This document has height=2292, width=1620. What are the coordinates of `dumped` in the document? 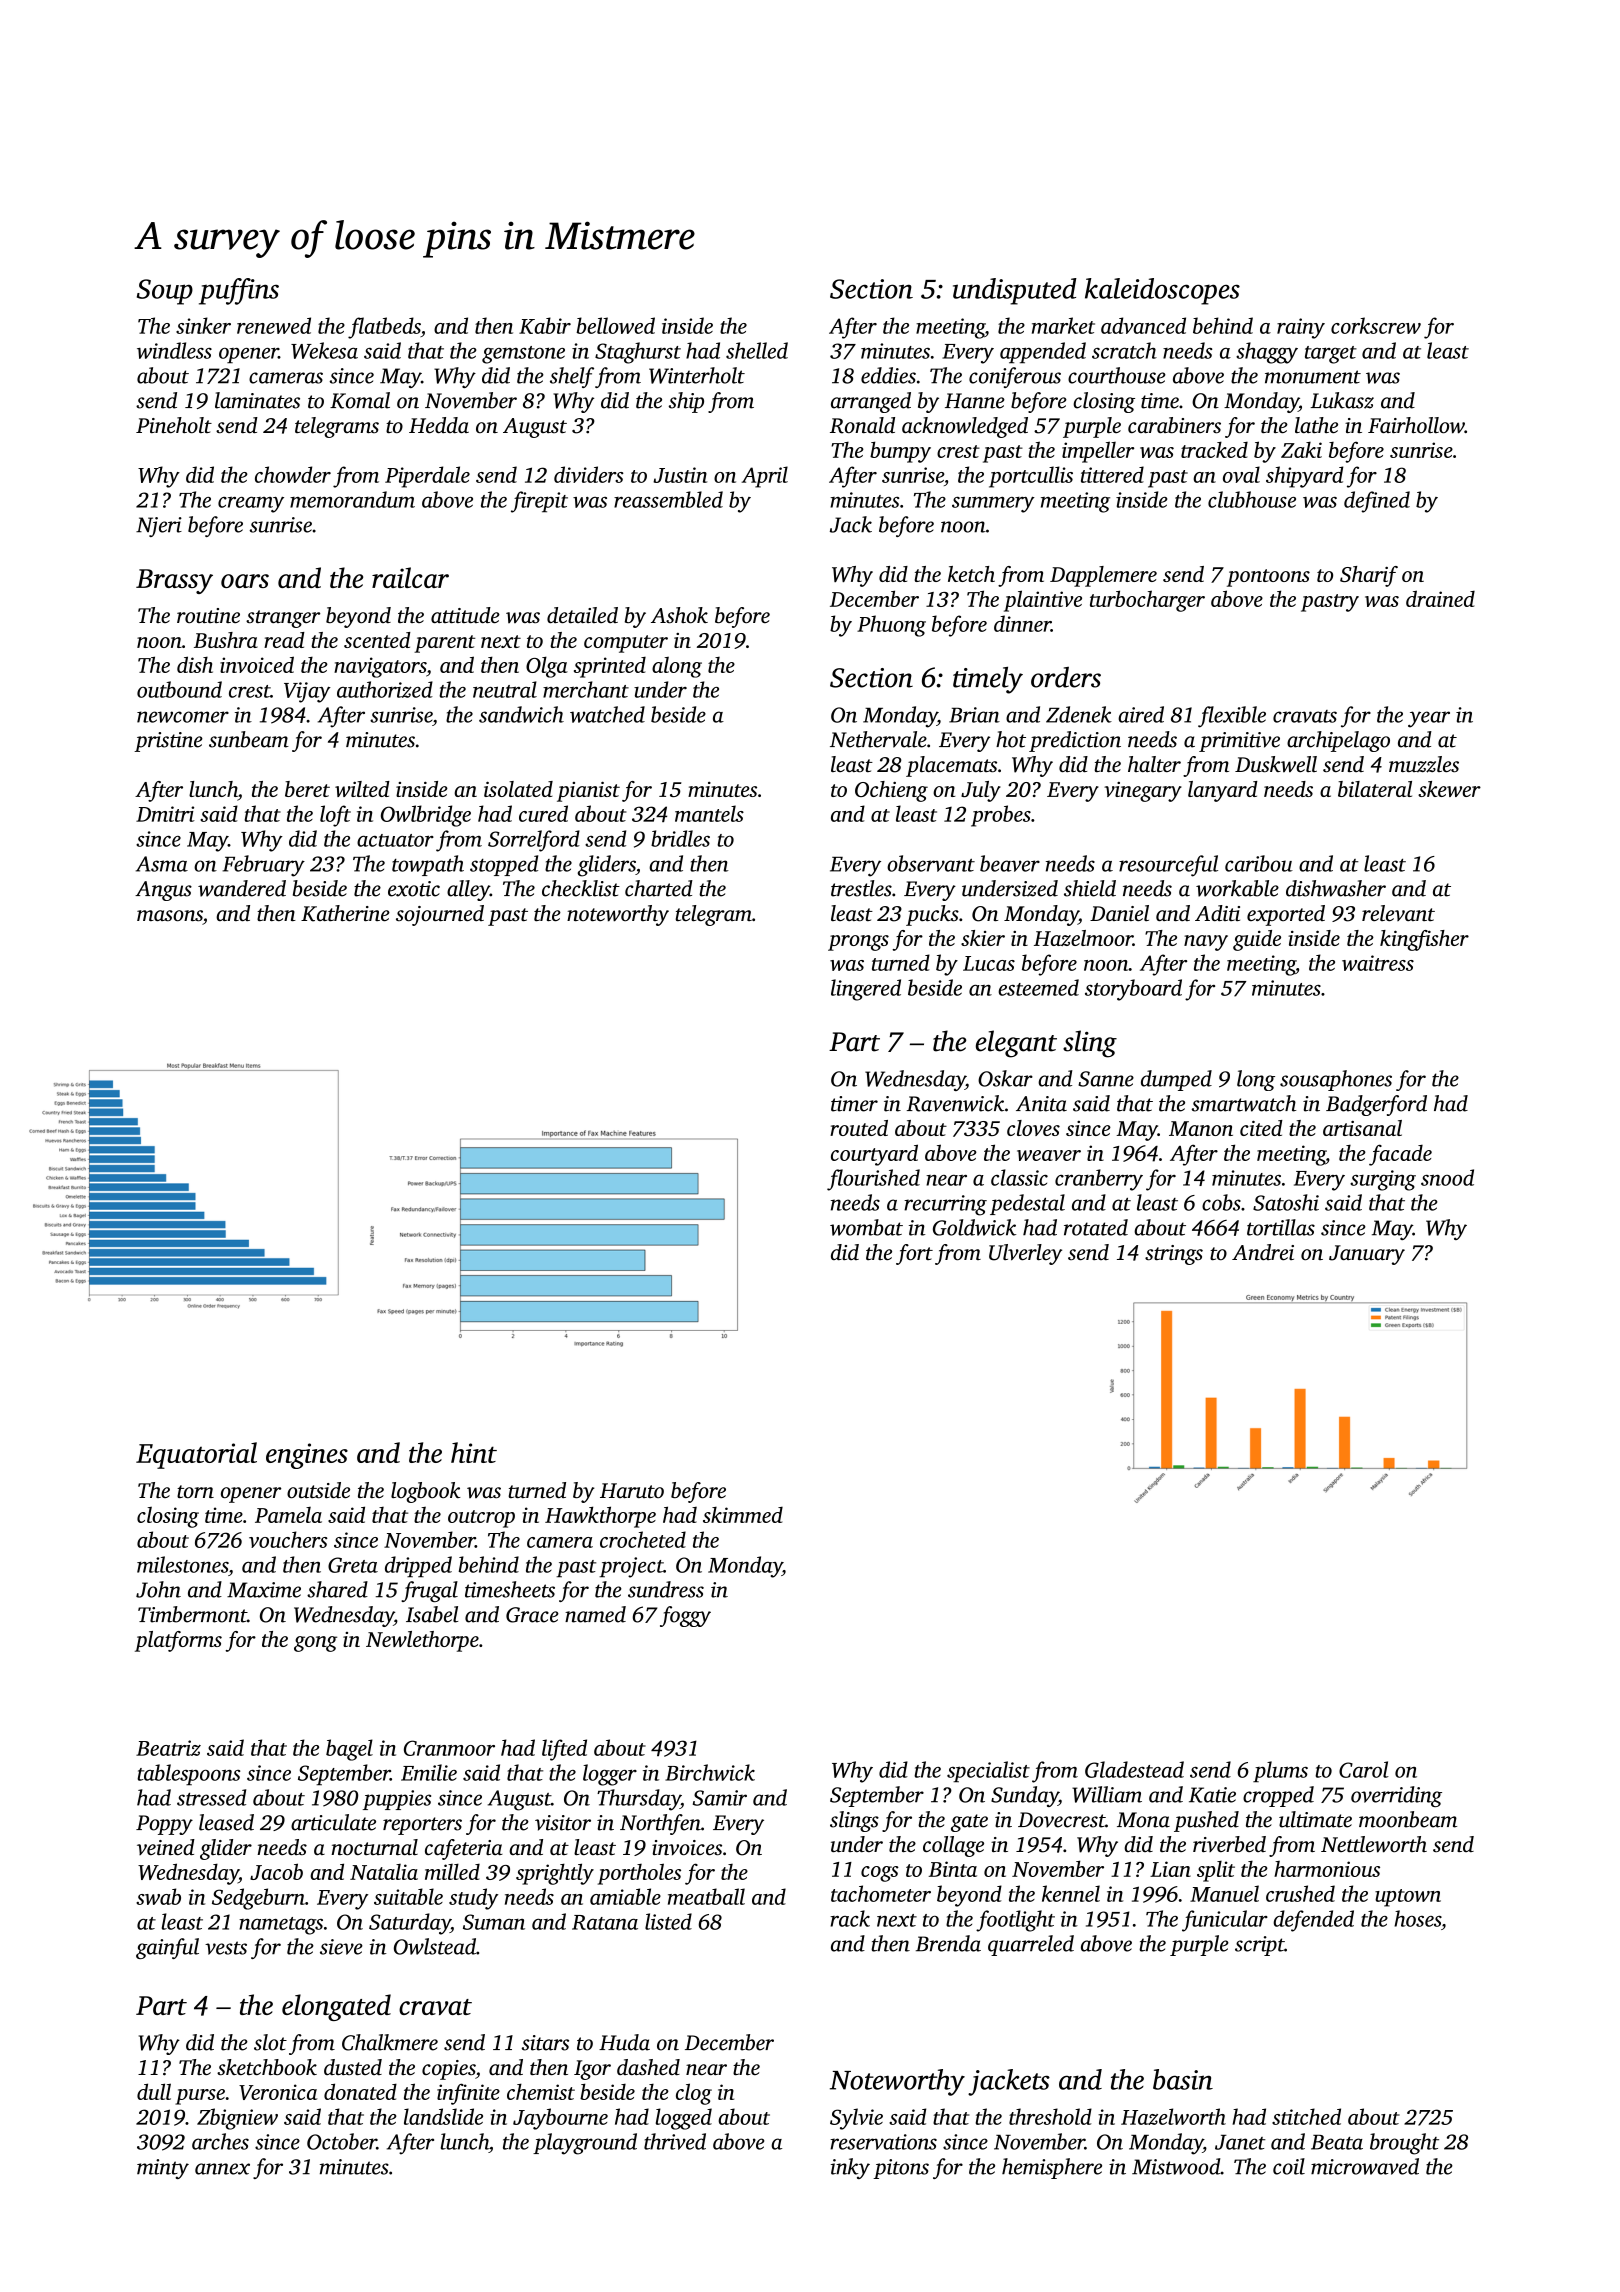 It's located at (1176, 1080).
